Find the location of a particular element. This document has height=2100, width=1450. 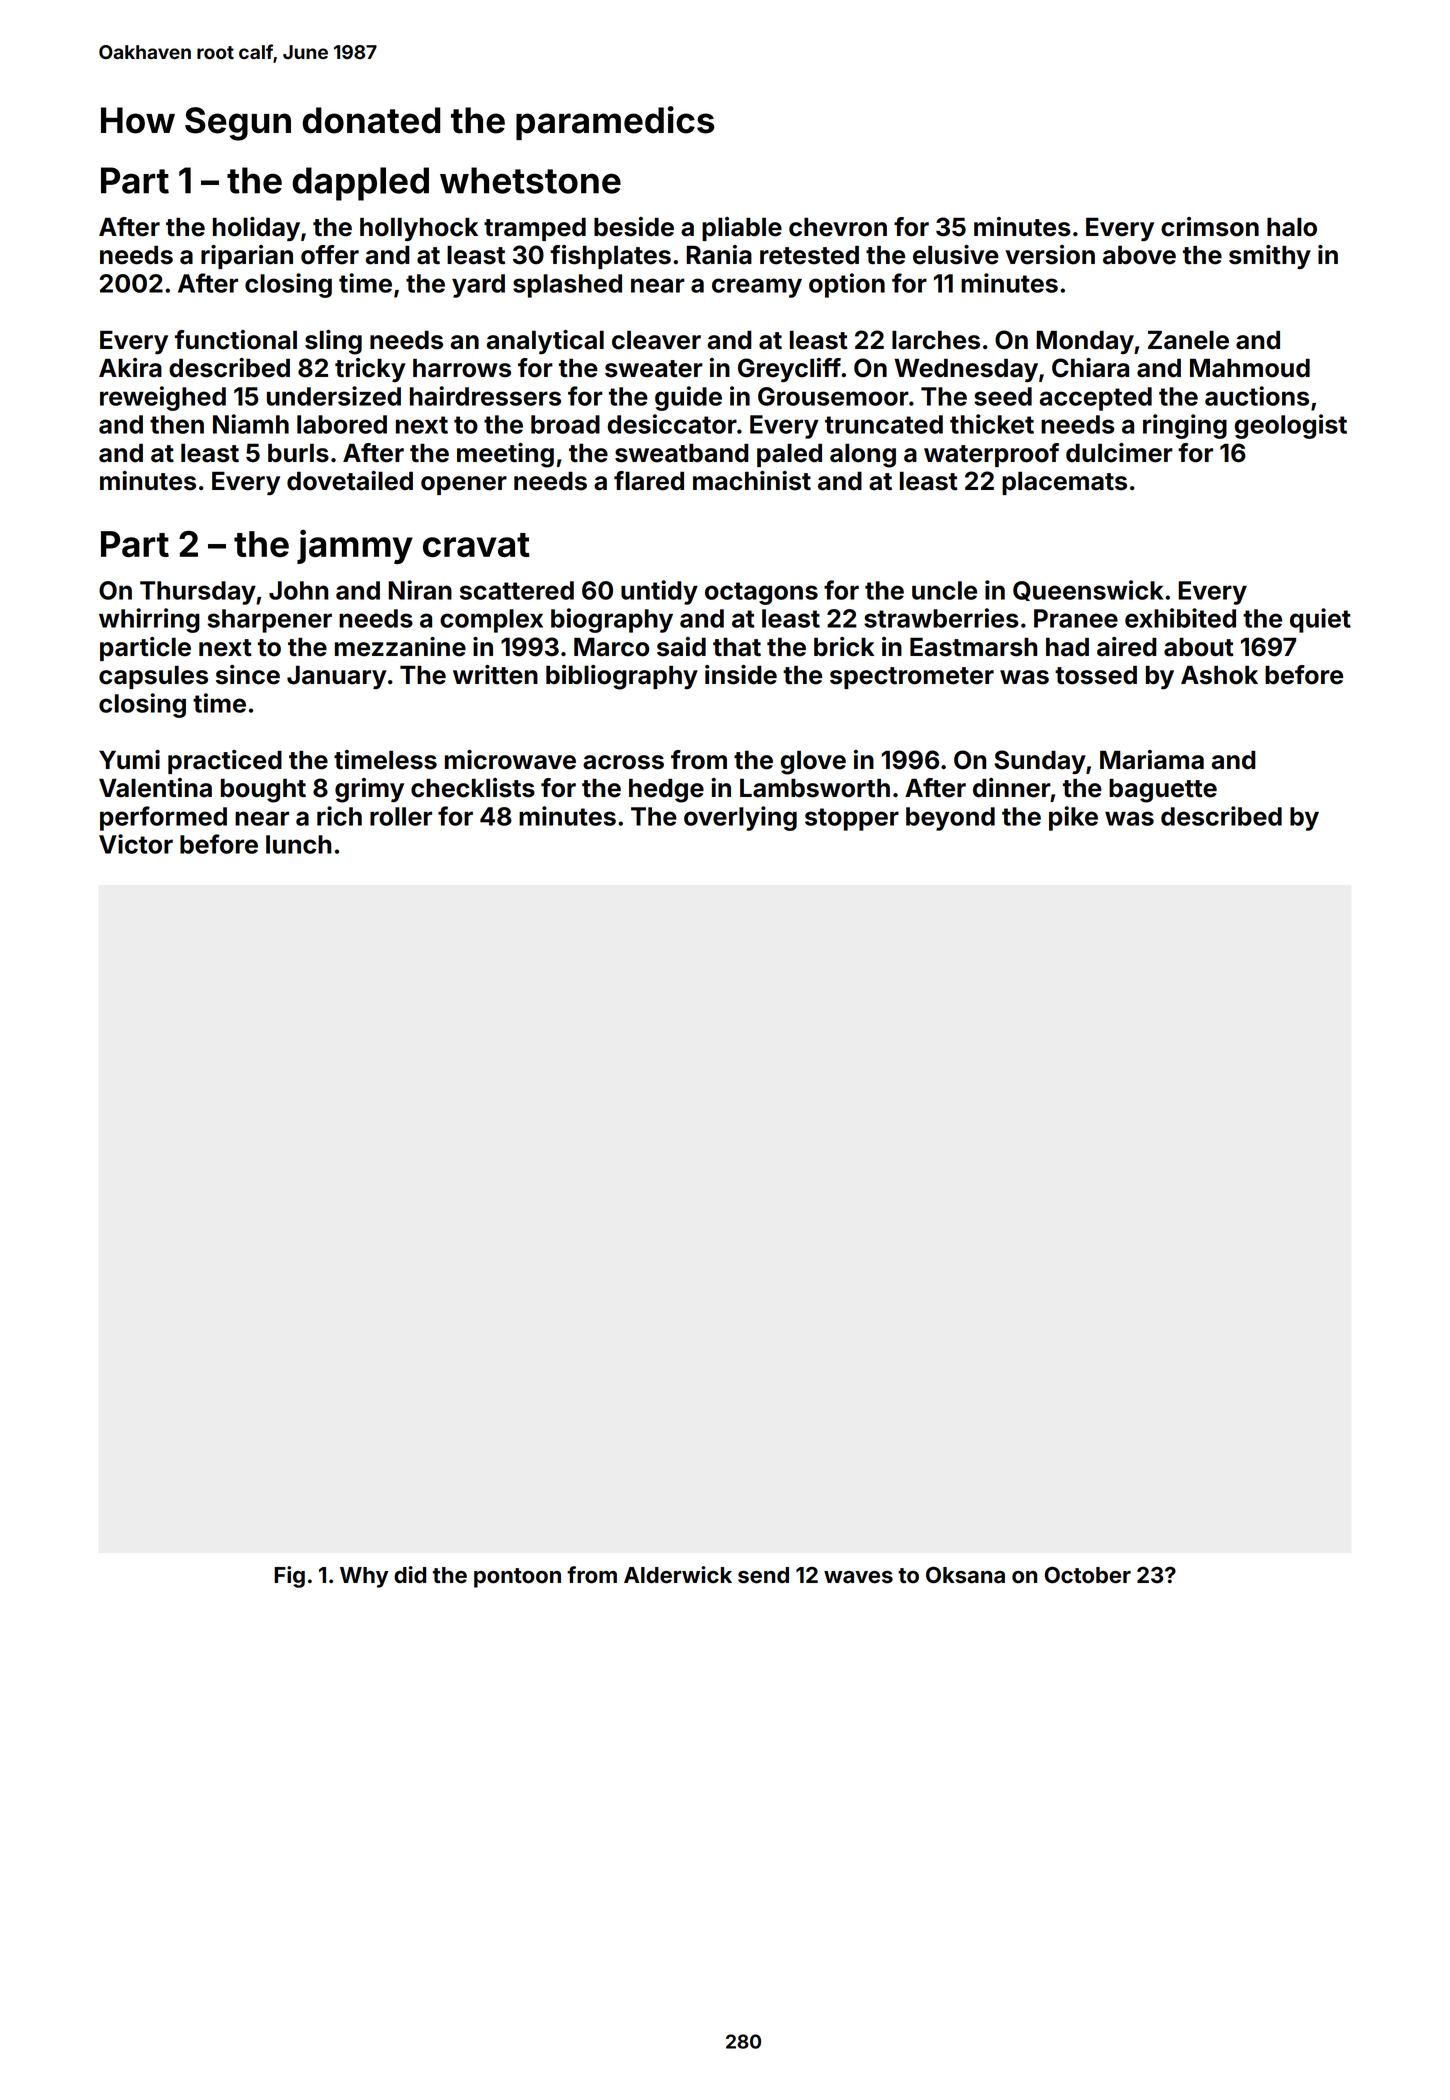

October is located at coordinates (1088, 1575).
